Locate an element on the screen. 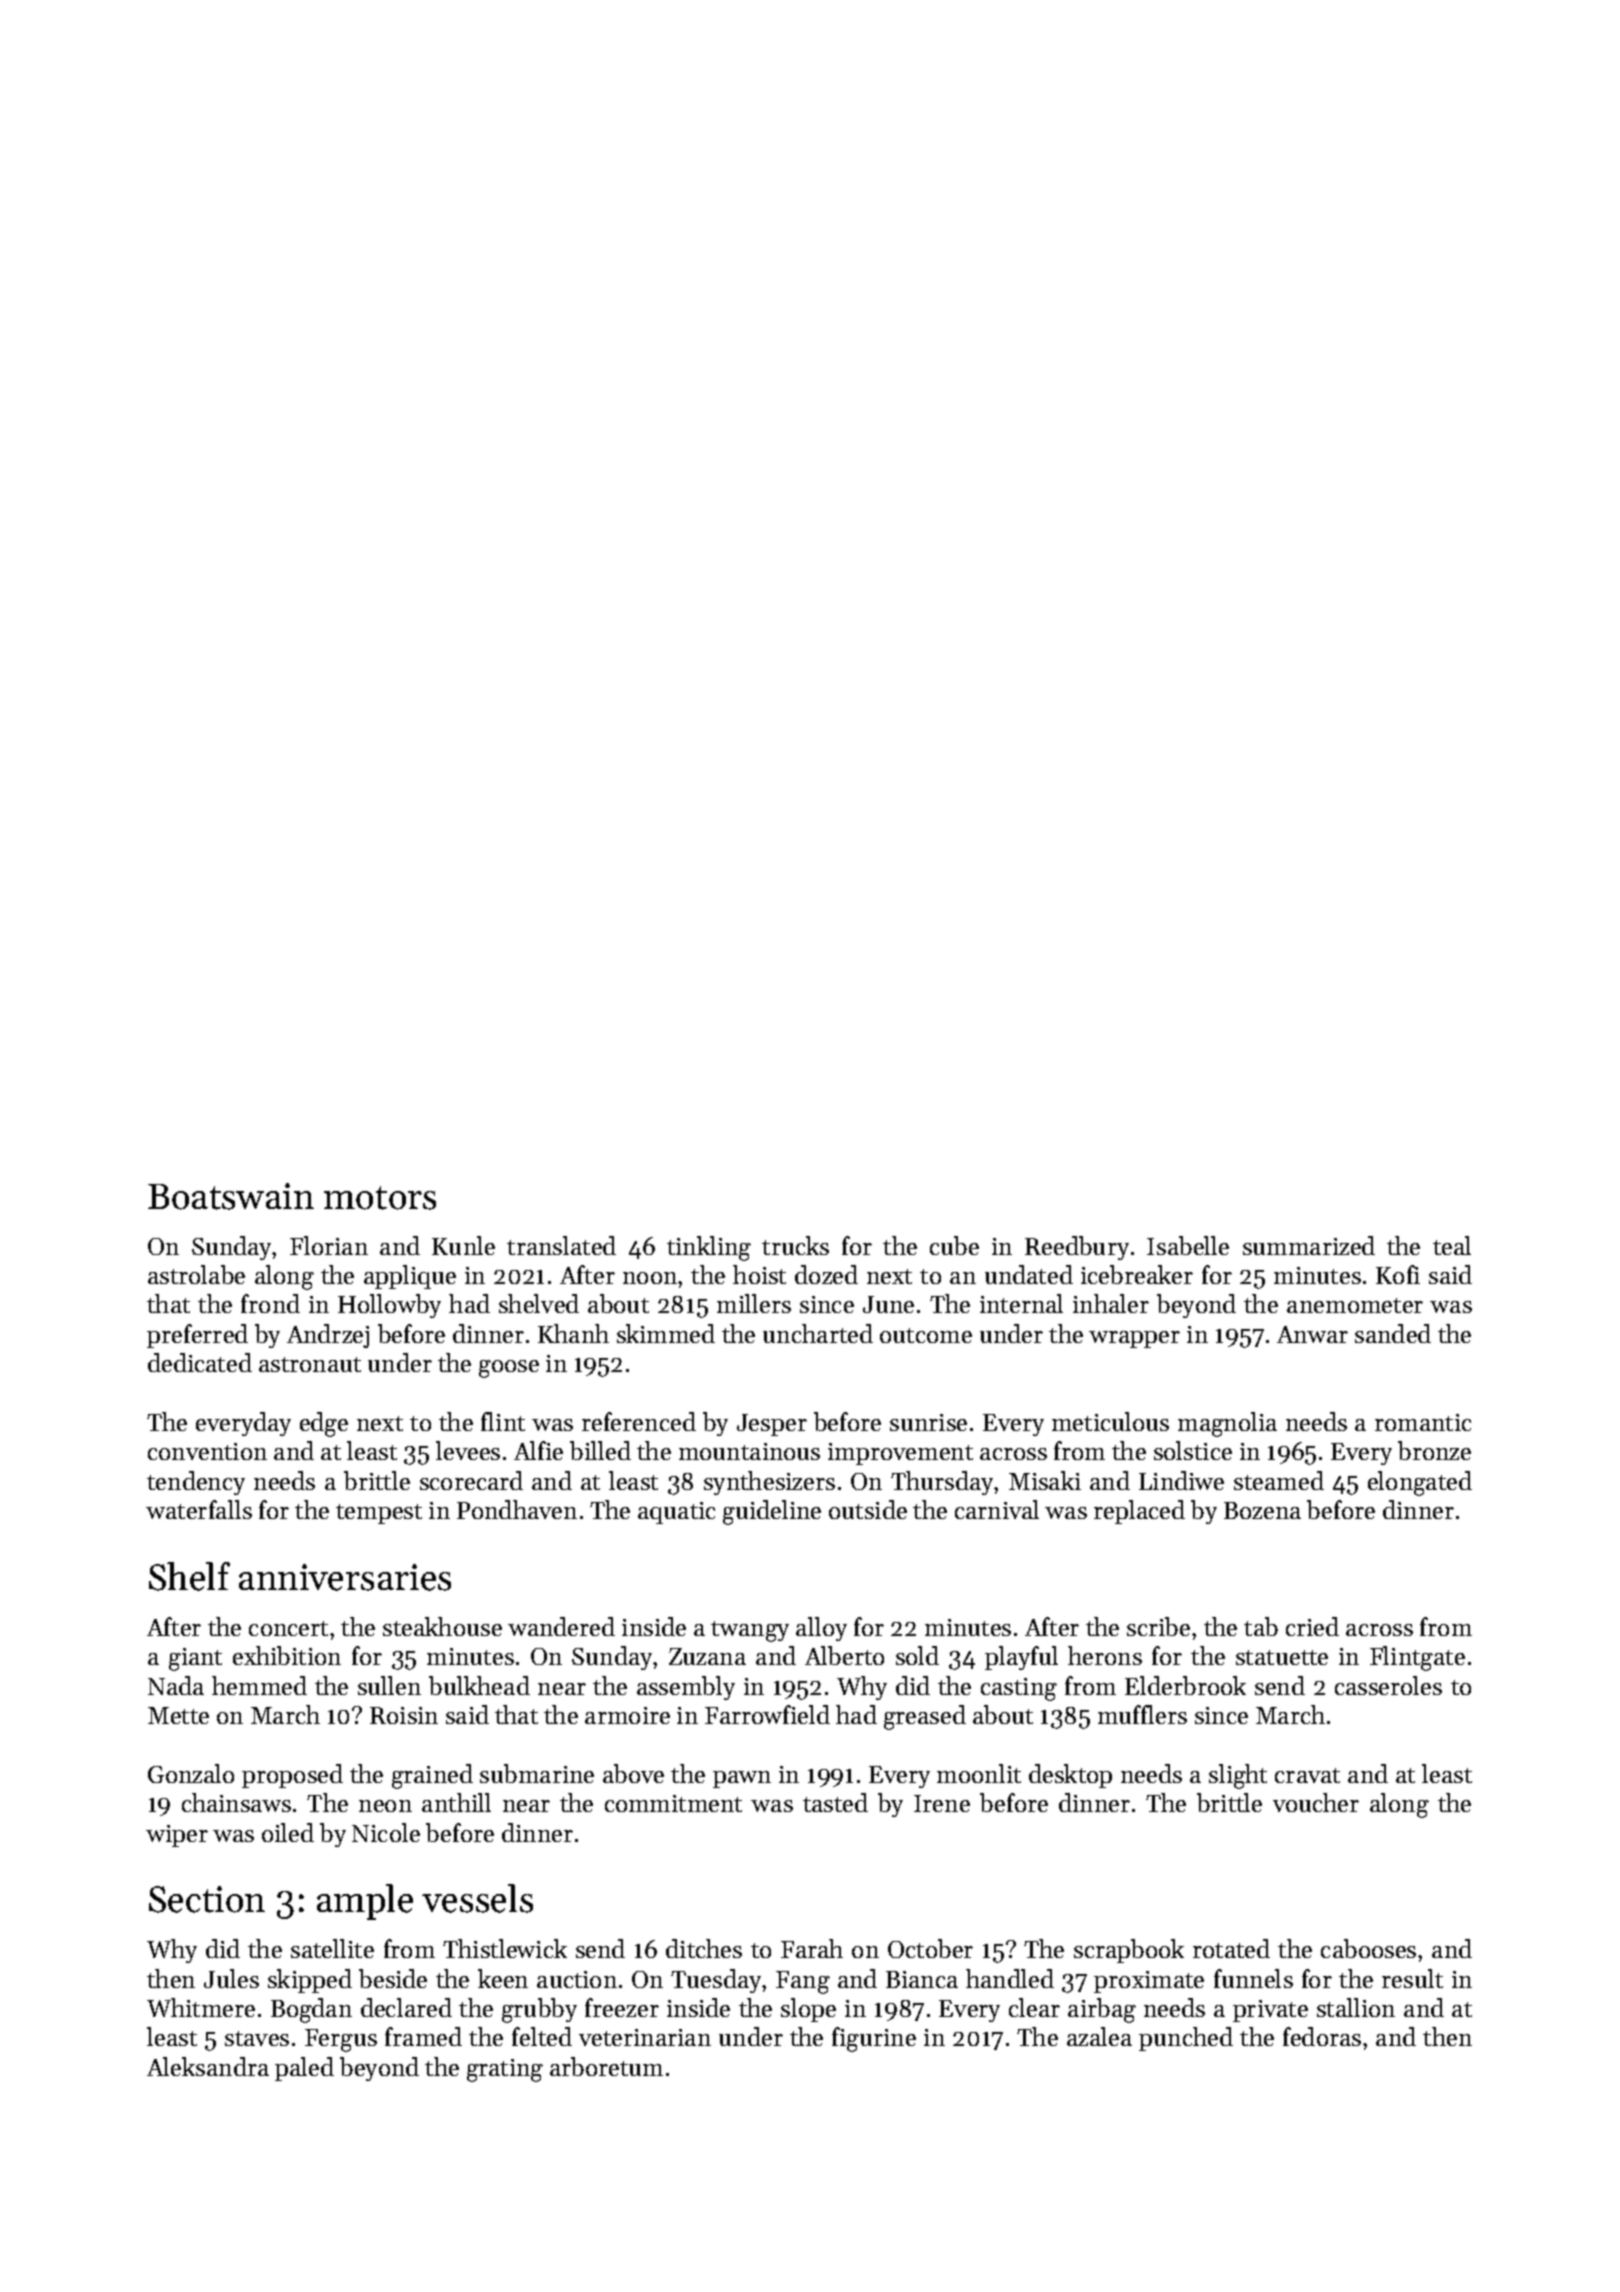  bulkhead is located at coordinates (479, 1685).
